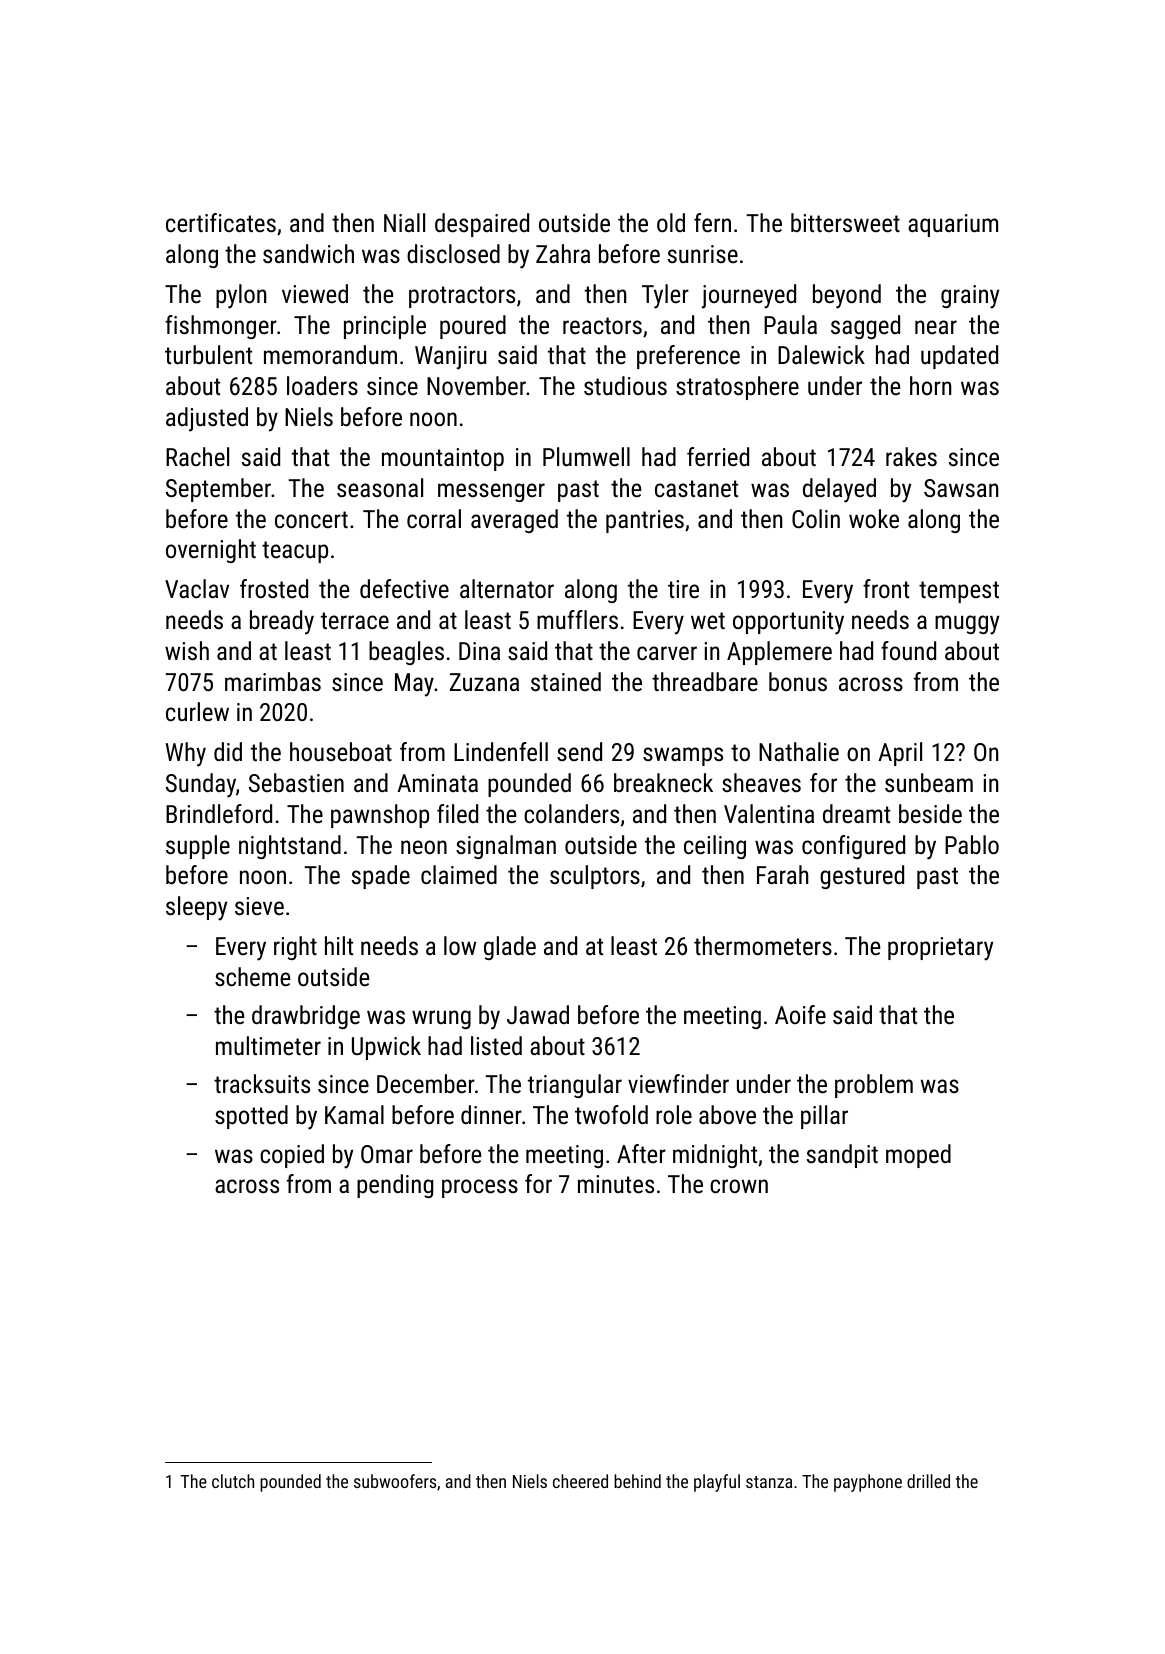 The image size is (1165, 1654). What do you see at coordinates (538, 1014) in the screenshot?
I see `Jawad` at bounding box center [538, 1014].
